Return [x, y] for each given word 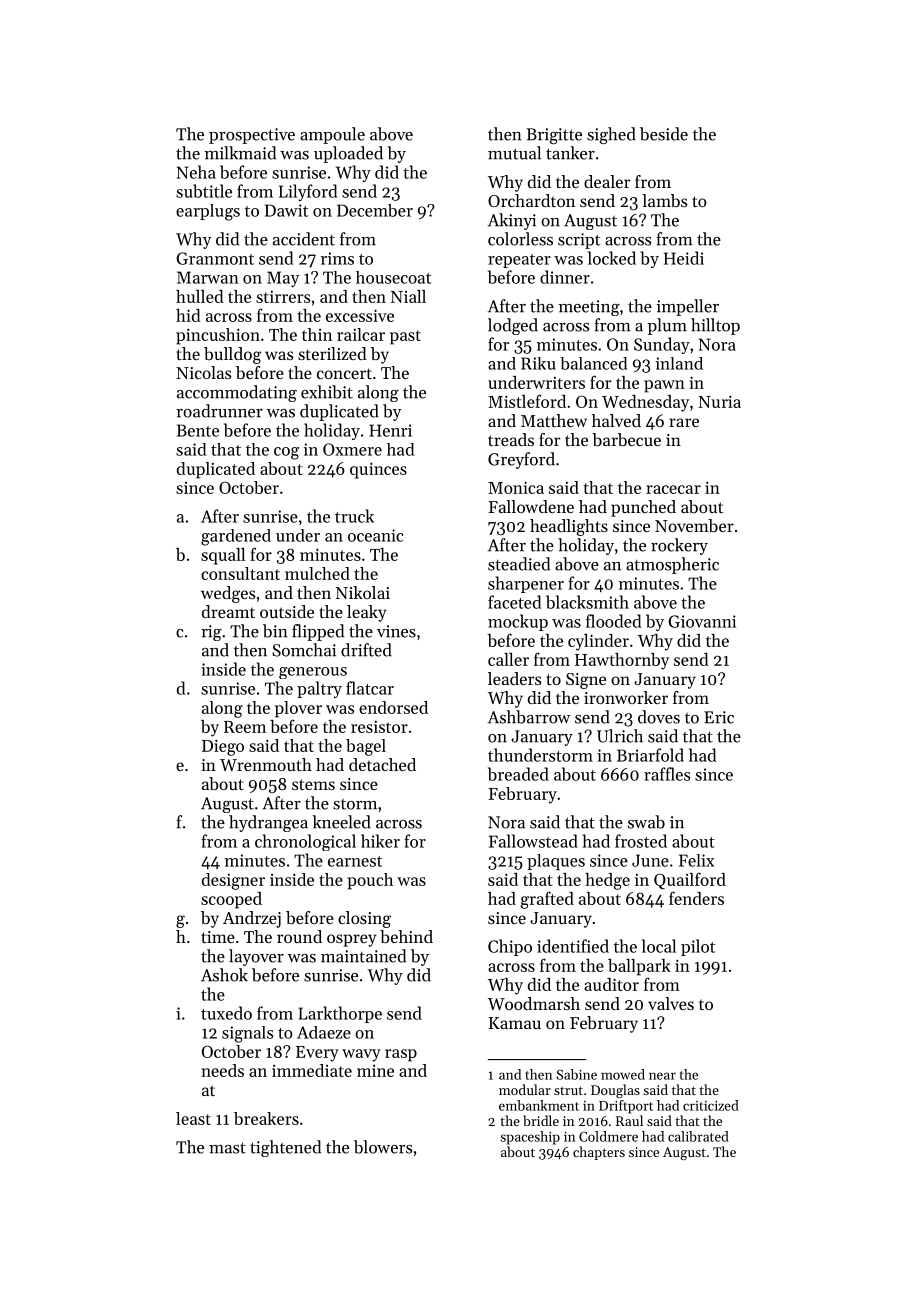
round [299, 936]
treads [511, 439]
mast [227, 1148]
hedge [607, 881]
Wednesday [645, 403]
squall [223, 556]
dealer [607, 181]
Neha [196, 172]
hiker [380, 841]
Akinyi [512, 221]
